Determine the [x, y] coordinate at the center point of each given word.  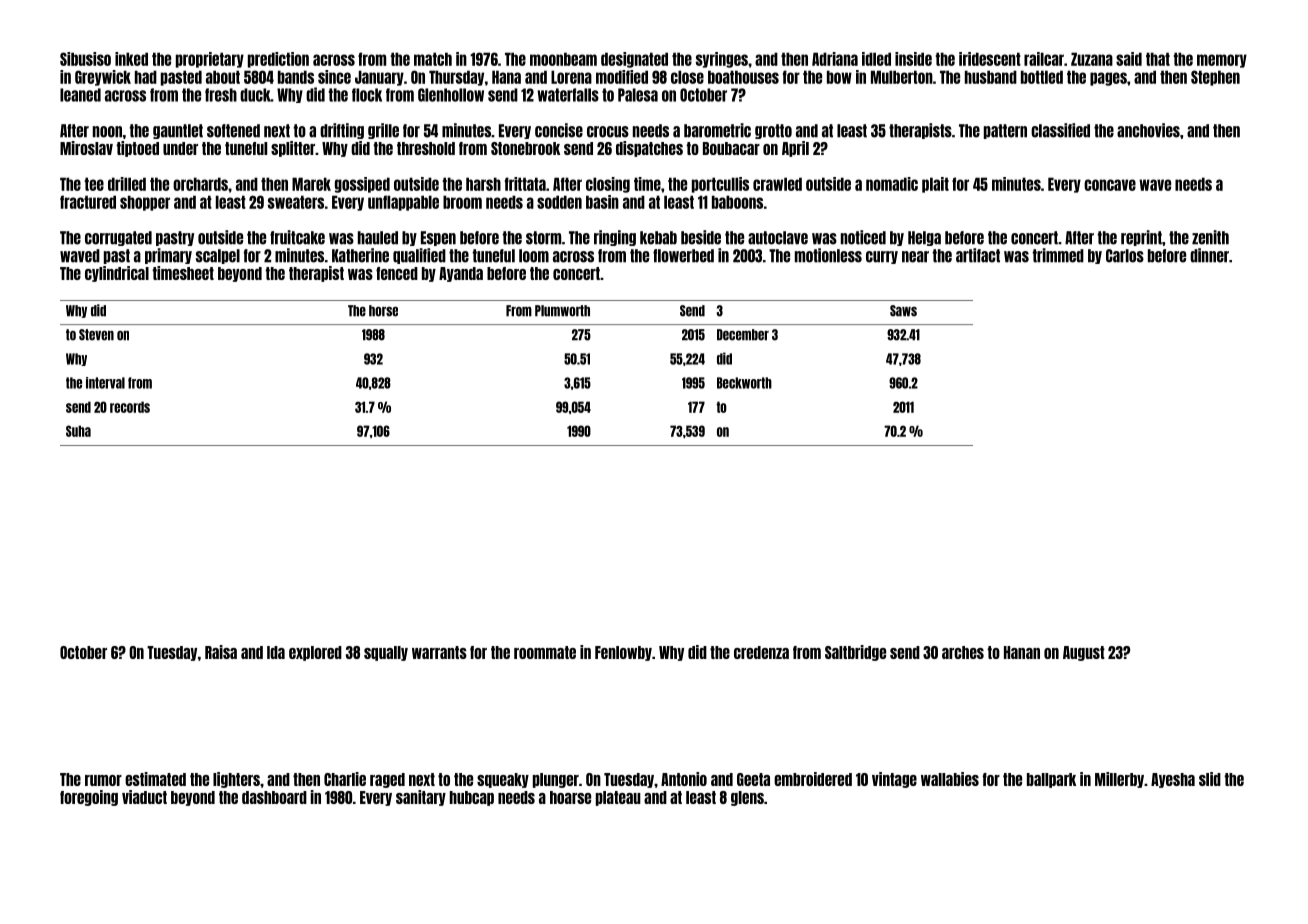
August [1084, 653]
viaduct [144, 797]
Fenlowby [623, 653]
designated [634, 60]
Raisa [221, 652]
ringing [615, 238]
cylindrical [117, 274]
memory [1222, 61]
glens [747, 798]
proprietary [210, 60]
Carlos [1125, 256]
